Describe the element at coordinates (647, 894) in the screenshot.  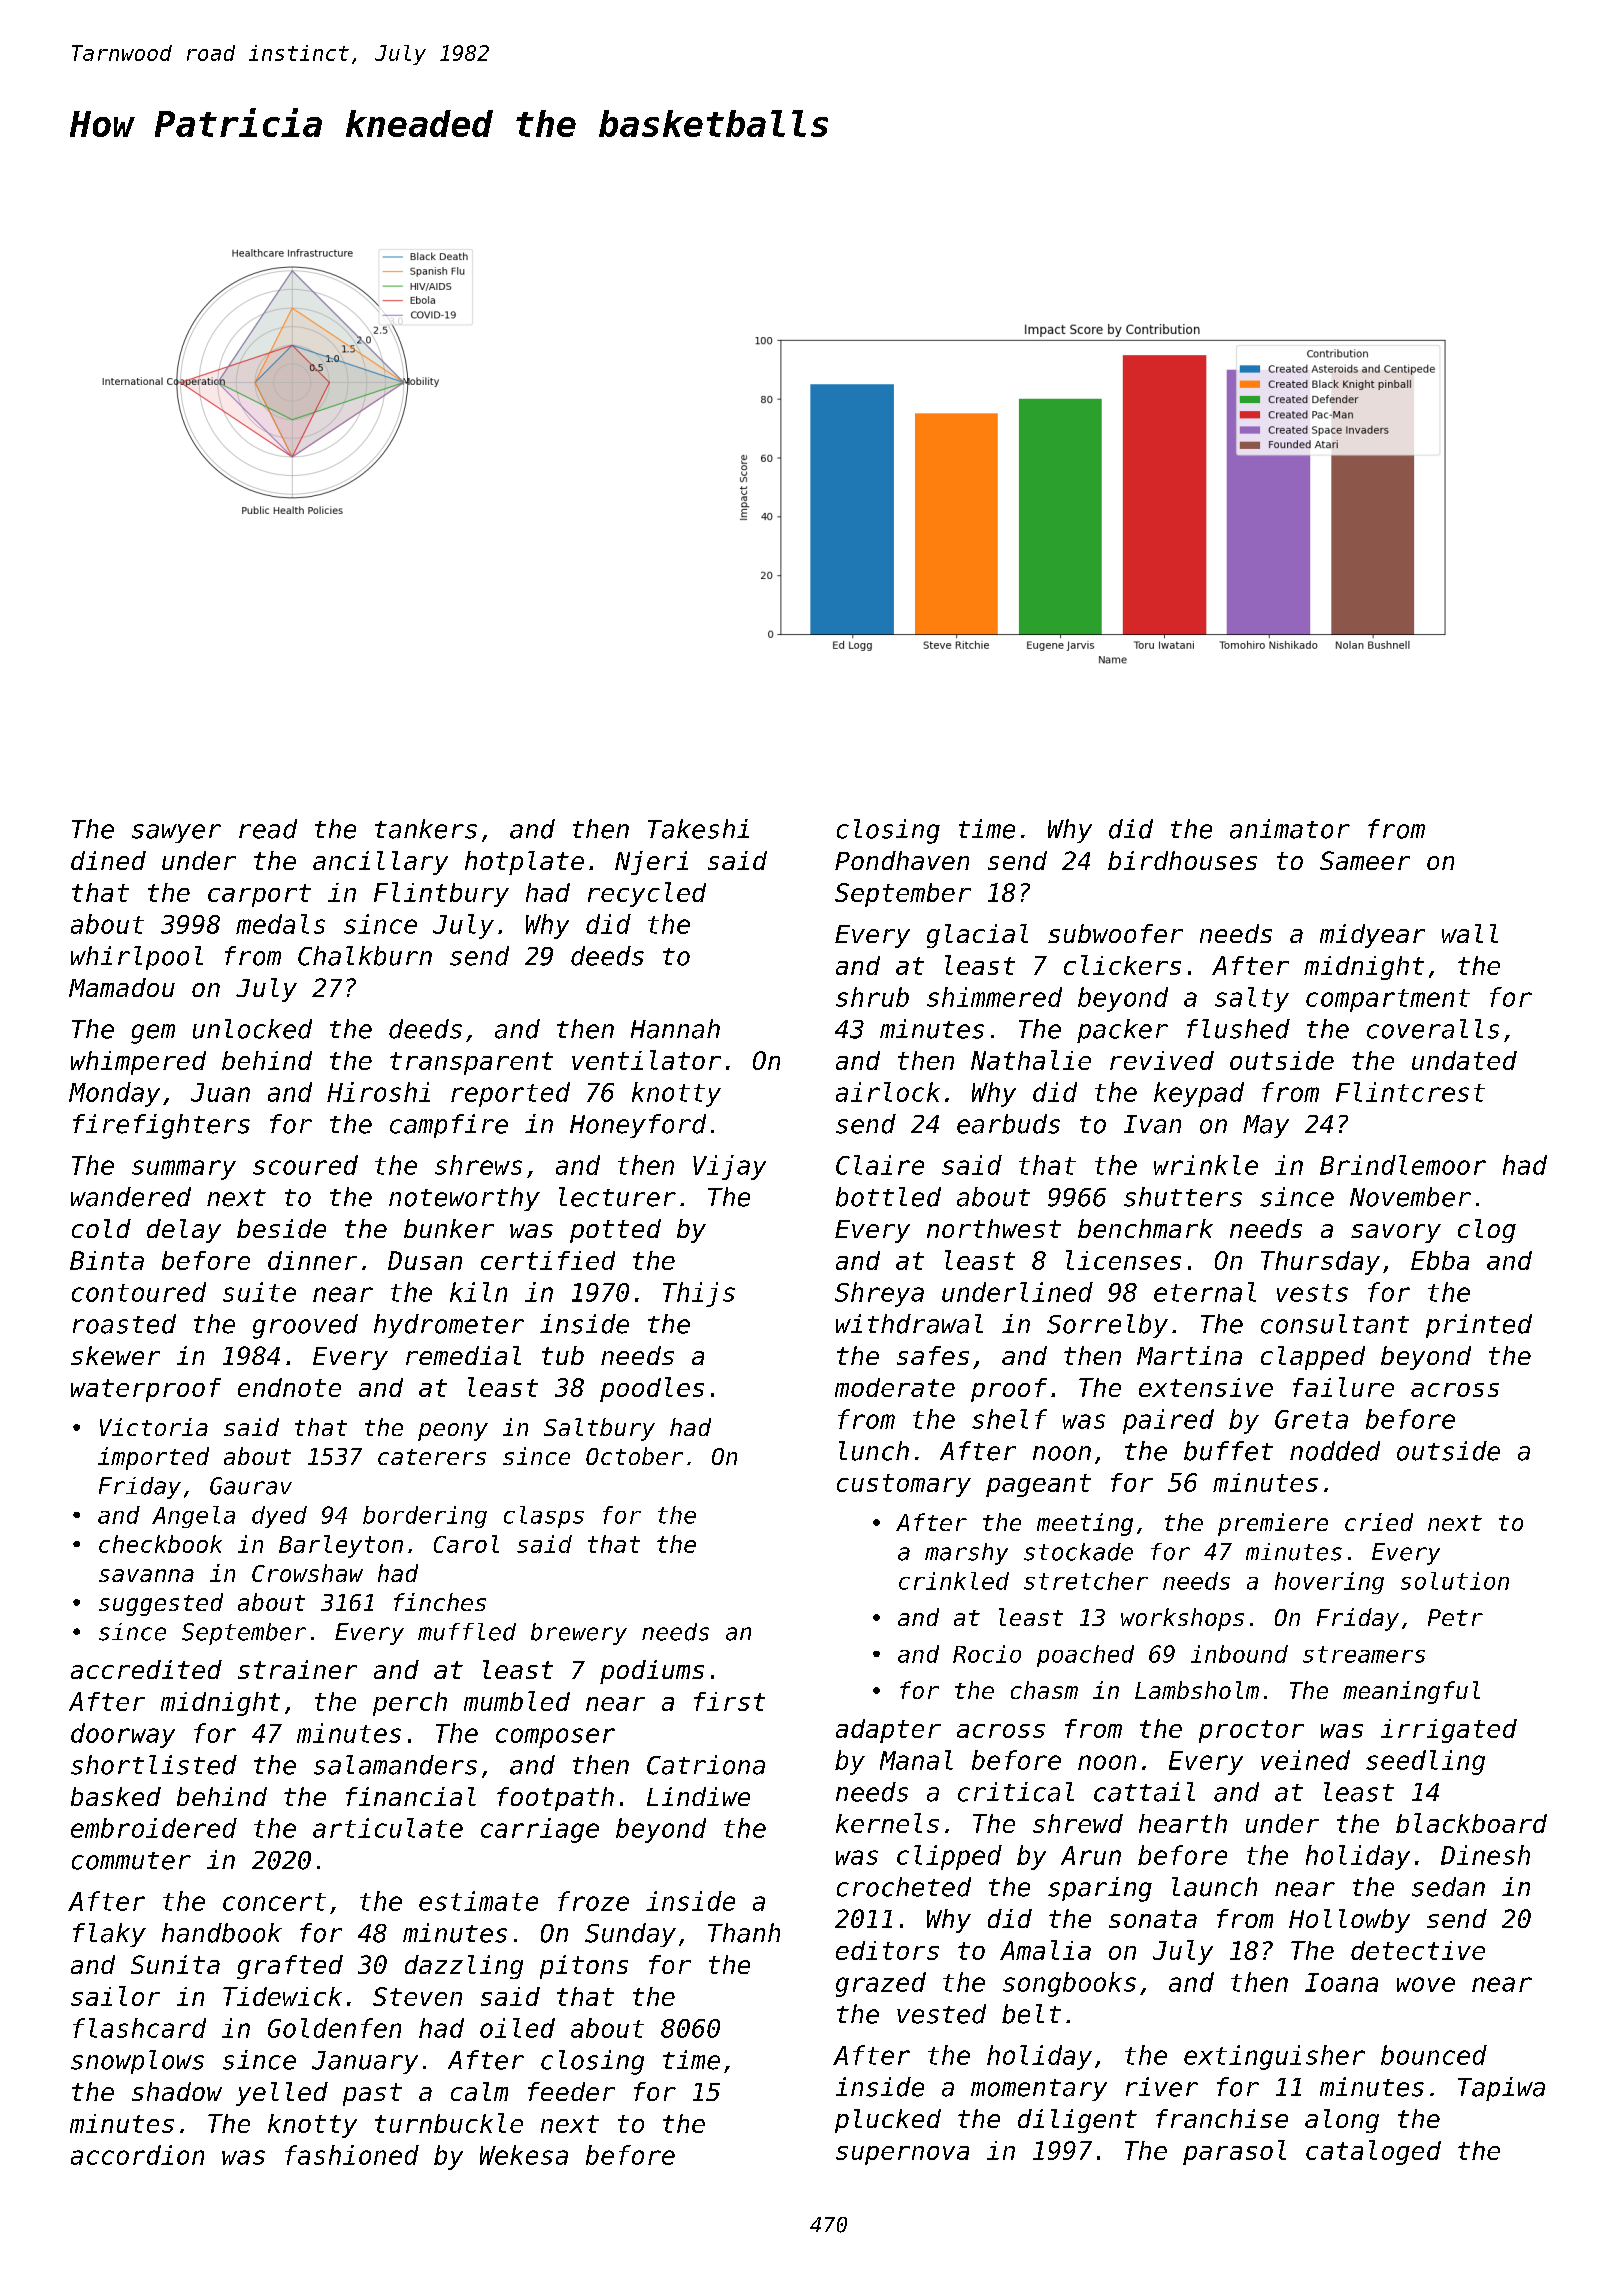
I see `recycled` at that location.
